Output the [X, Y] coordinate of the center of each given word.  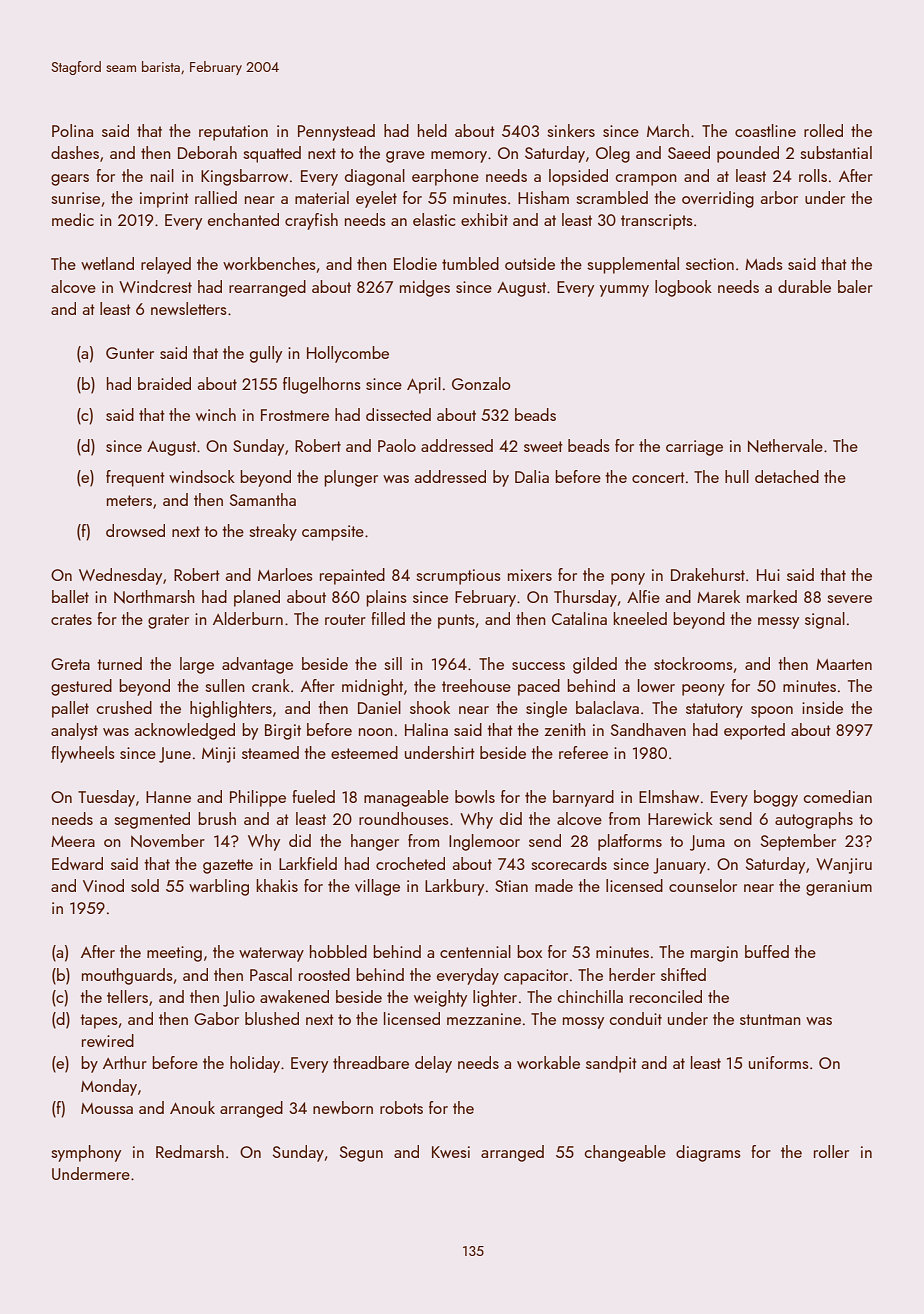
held [432, 130]
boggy [776, 798]
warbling [219, 887]
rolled [823, 130]
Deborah [207, 152]
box [529, 951]
